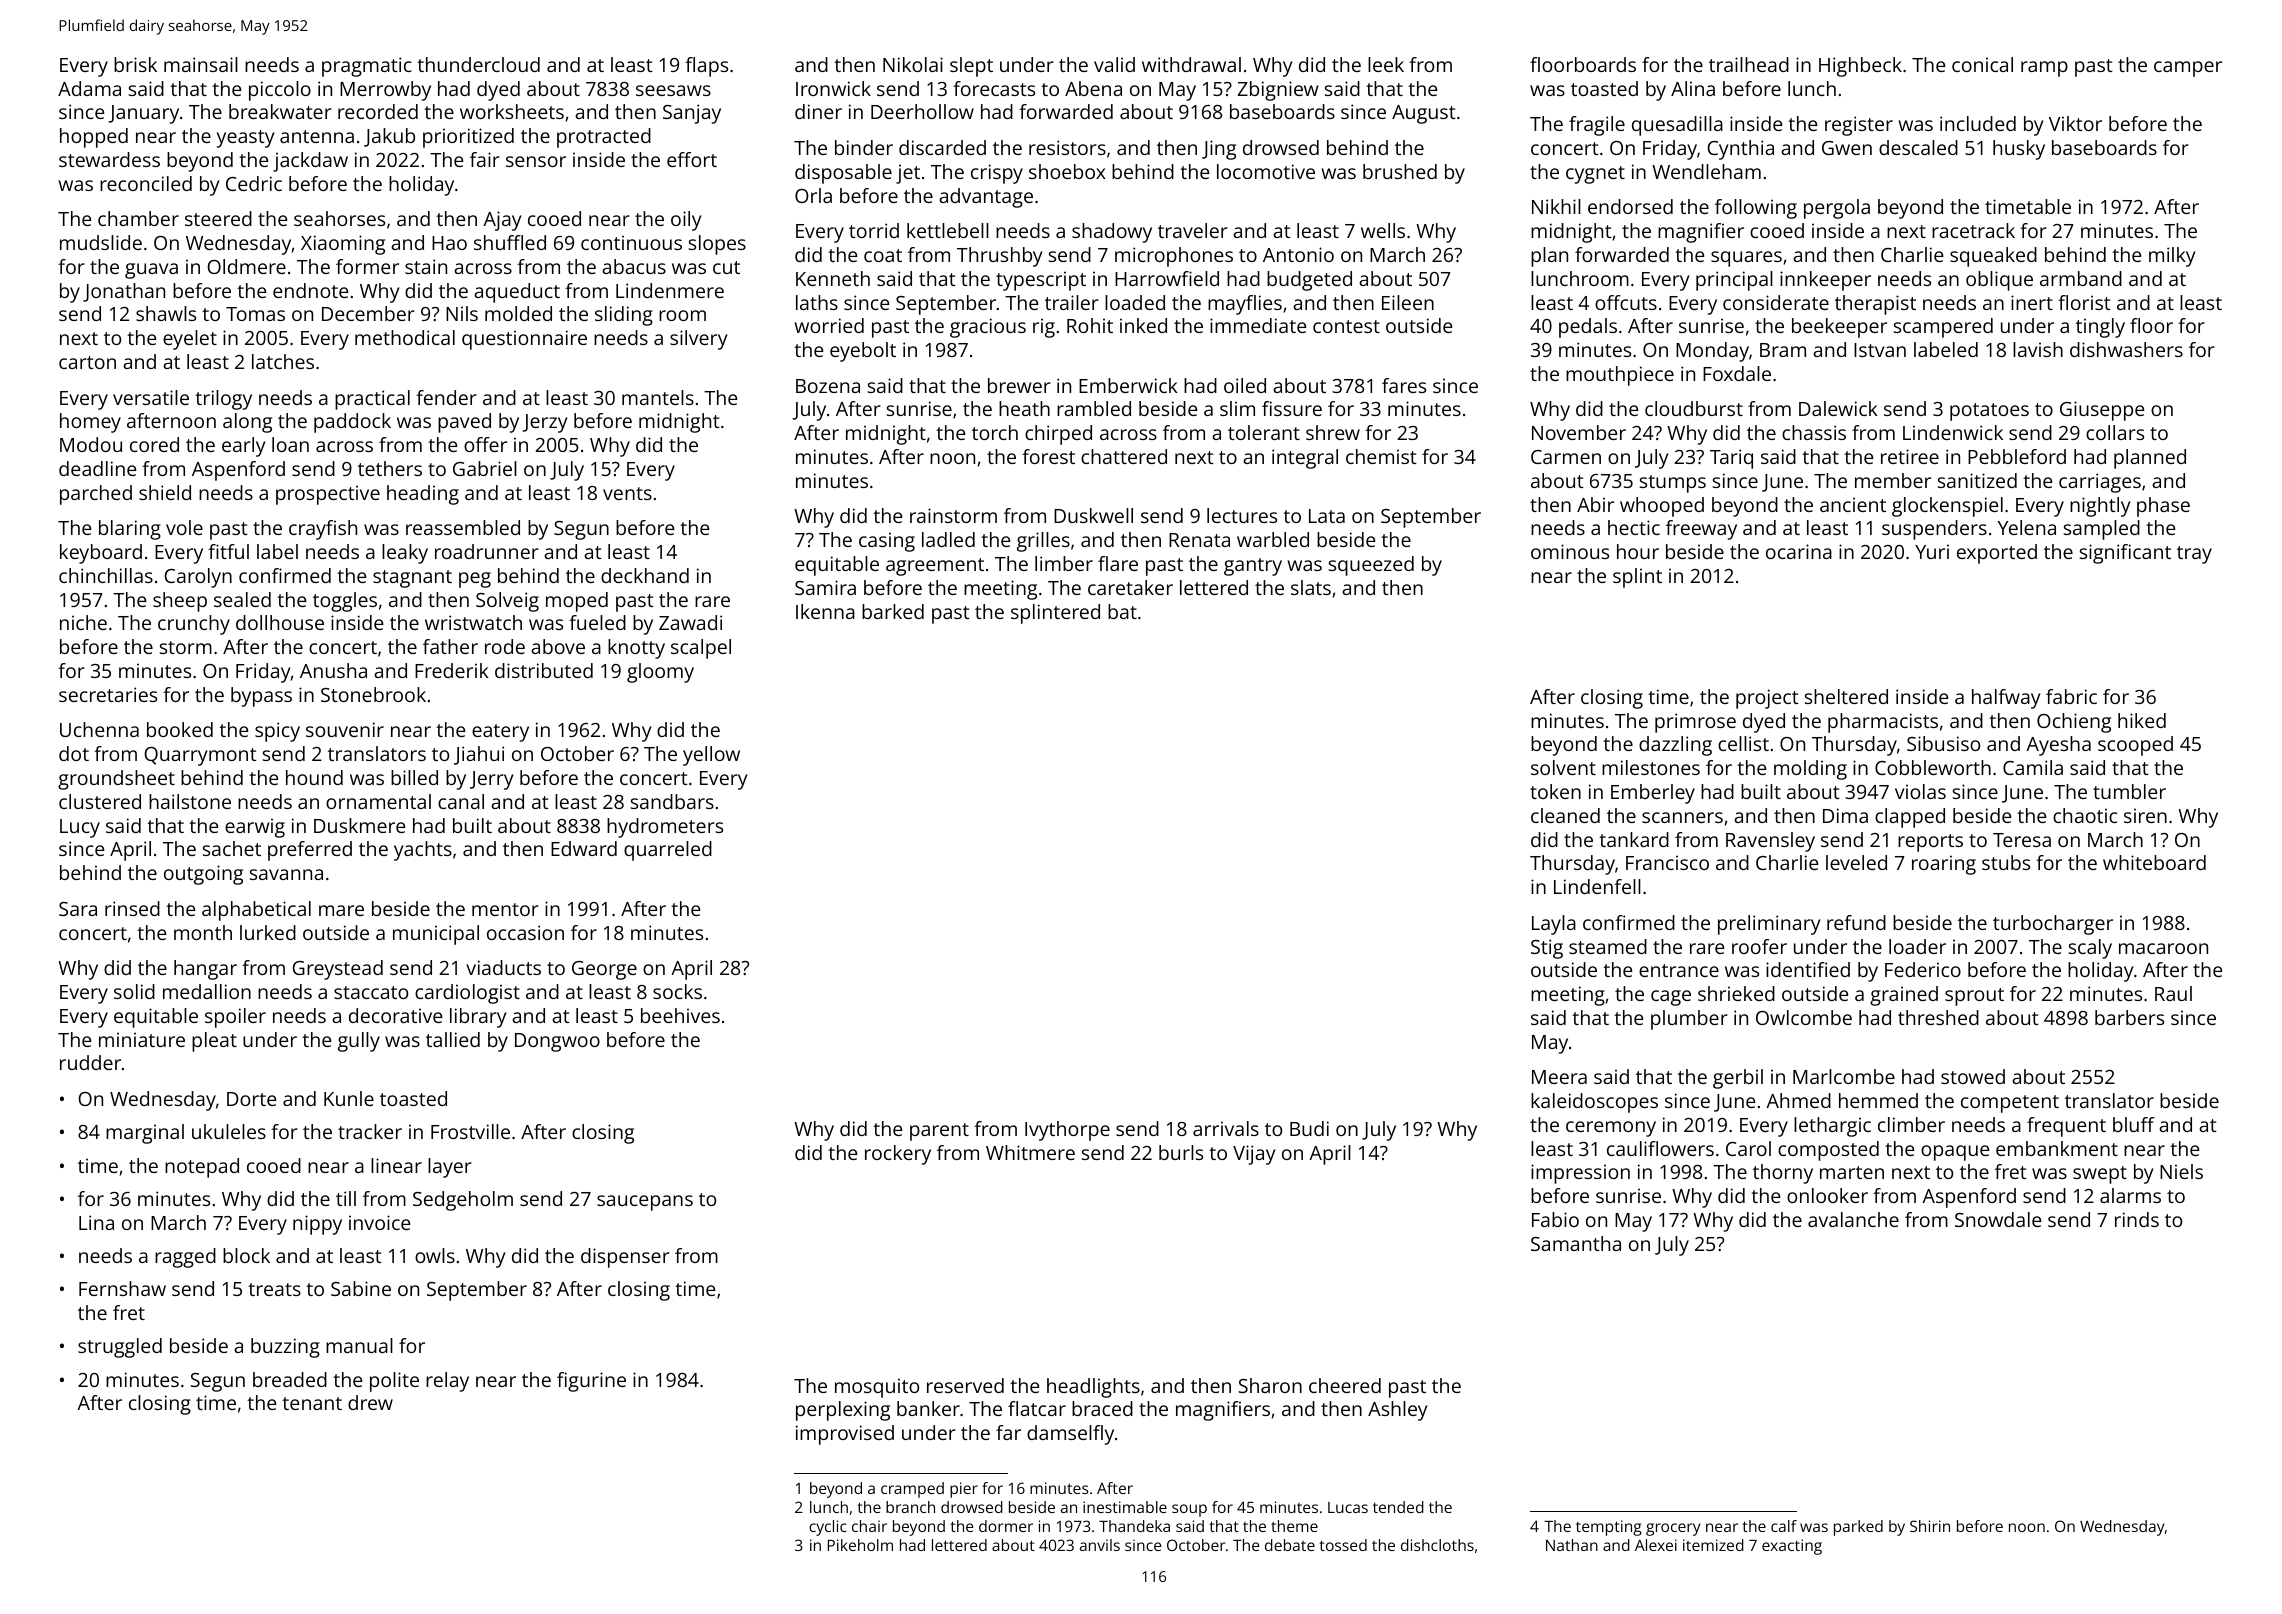 Image resolution: width=2282 pixels, height=1614 pixels. What do you see at coordinates (312, 1403) in the screenshot?
I see `tenant` at bounding box center [312, 1403].
